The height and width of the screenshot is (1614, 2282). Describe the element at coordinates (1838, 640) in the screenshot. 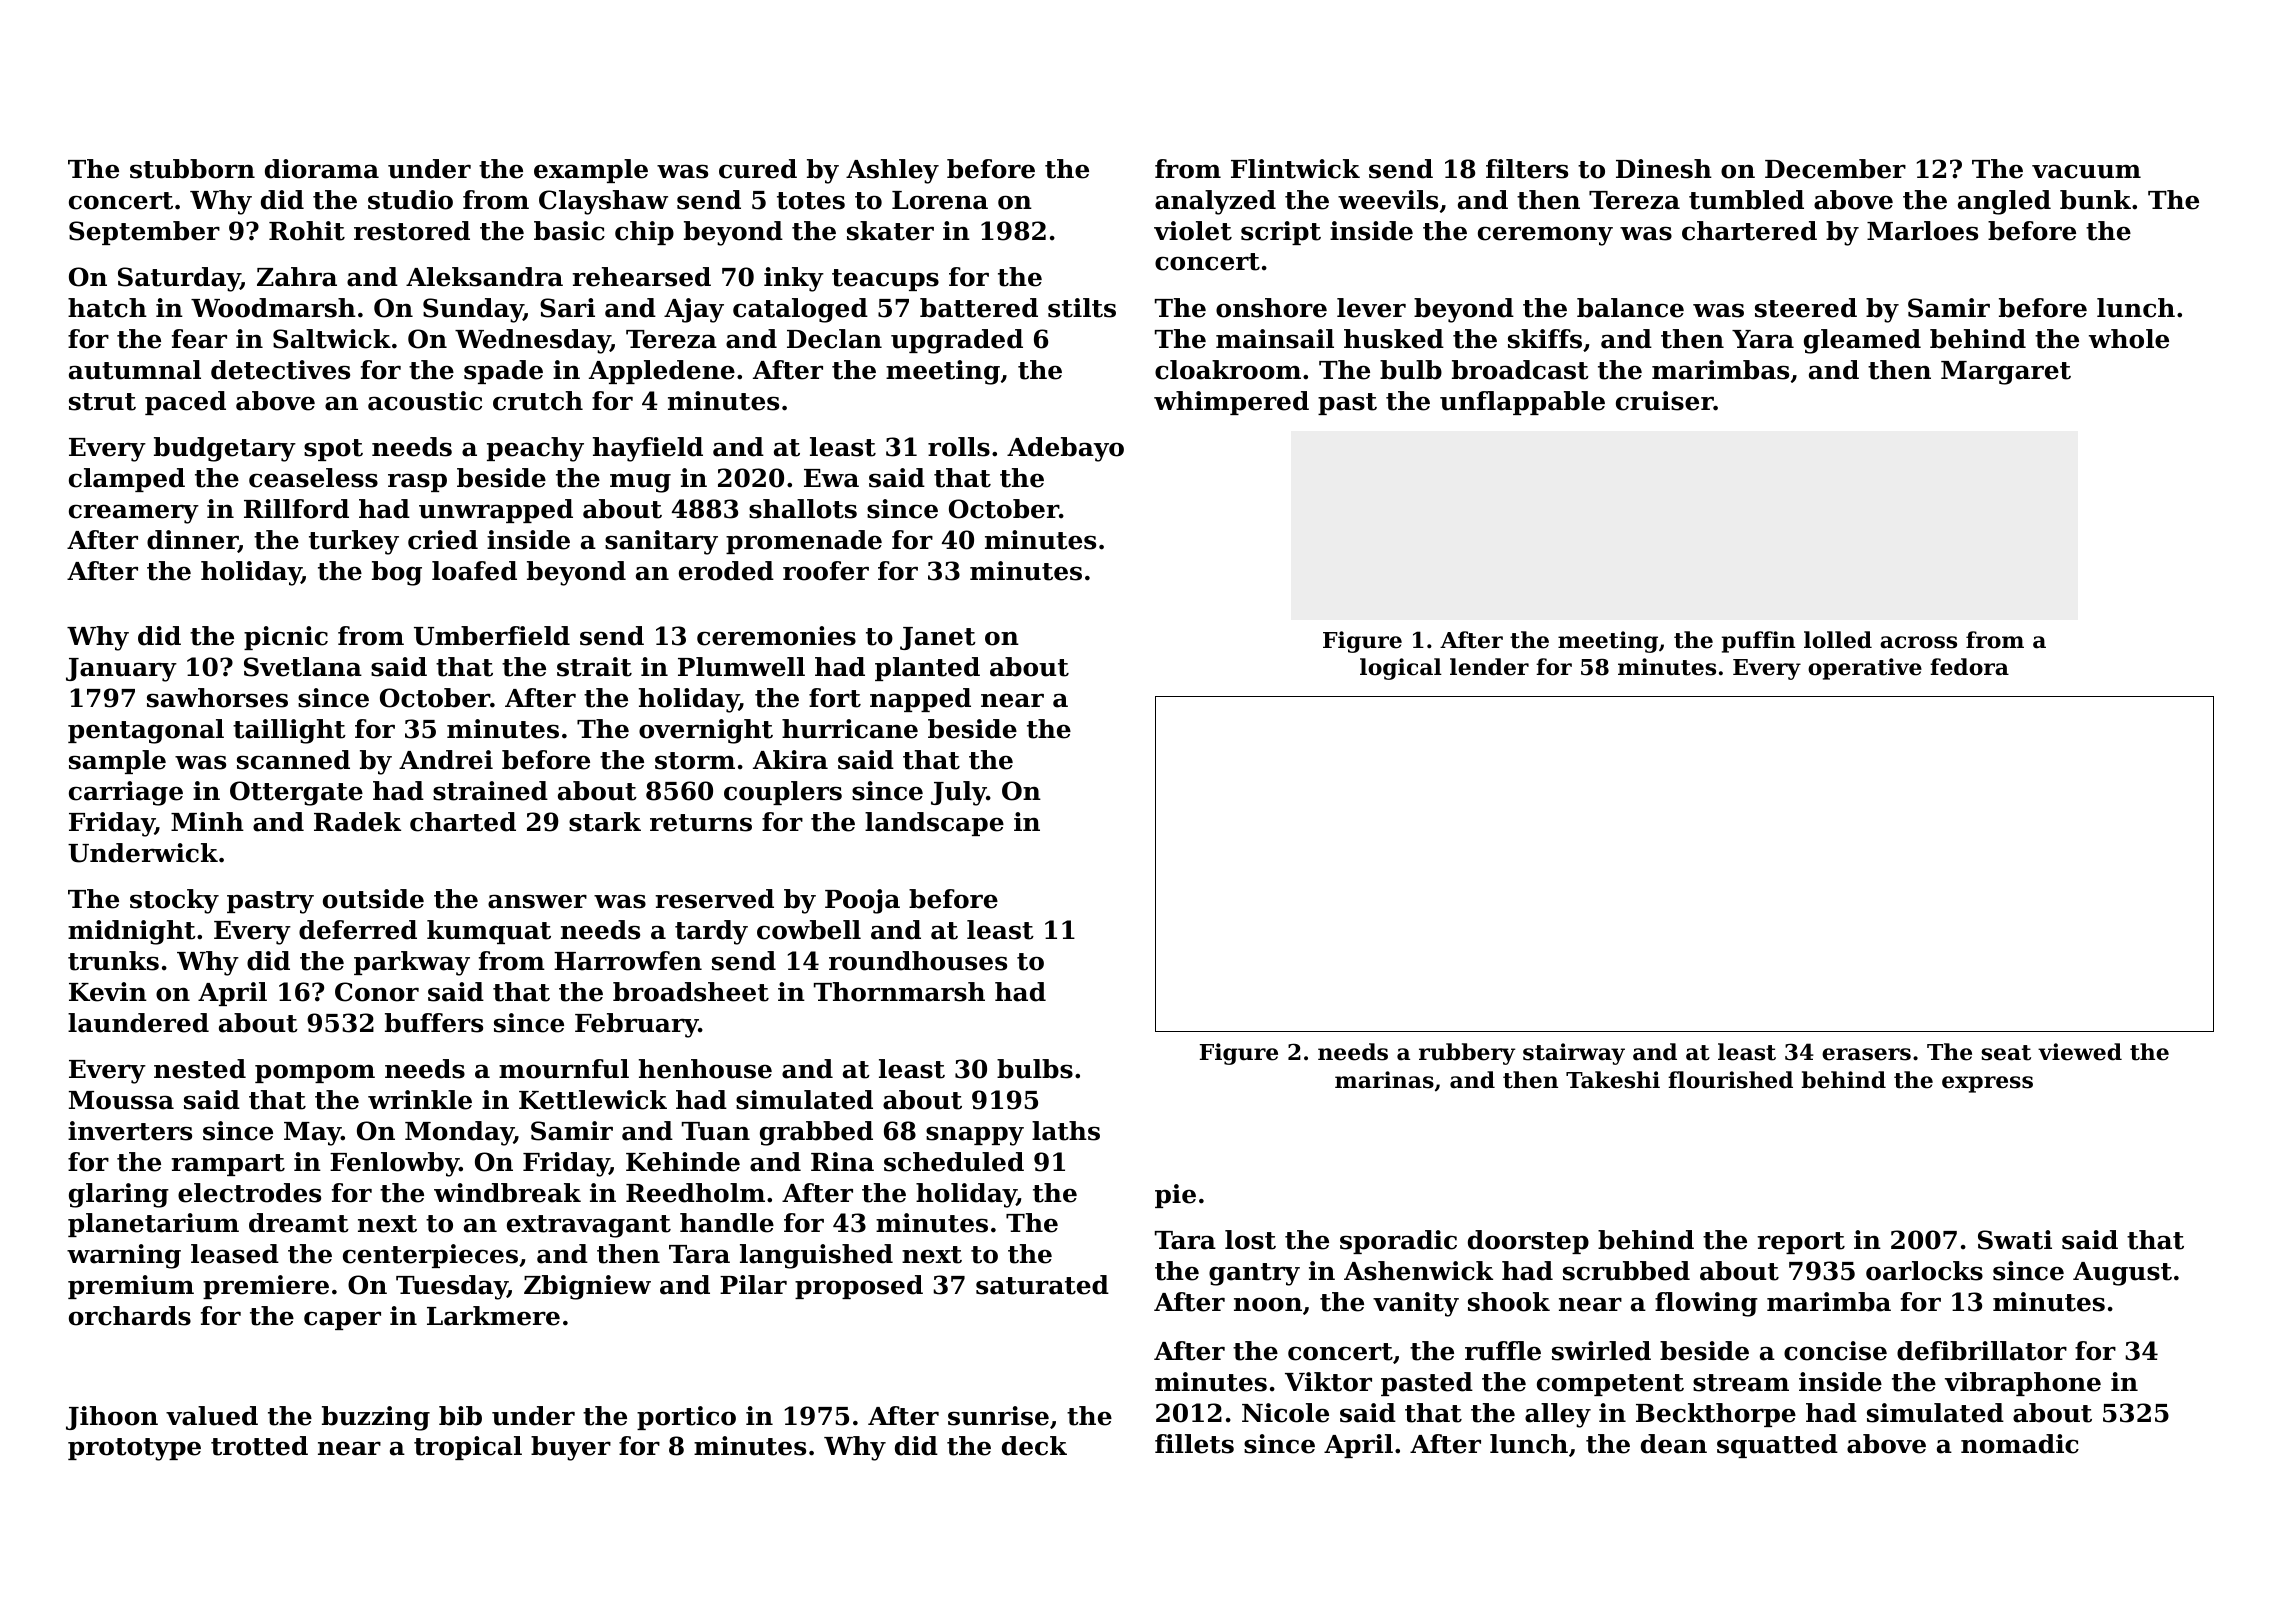

I see `lolled` at that location.
